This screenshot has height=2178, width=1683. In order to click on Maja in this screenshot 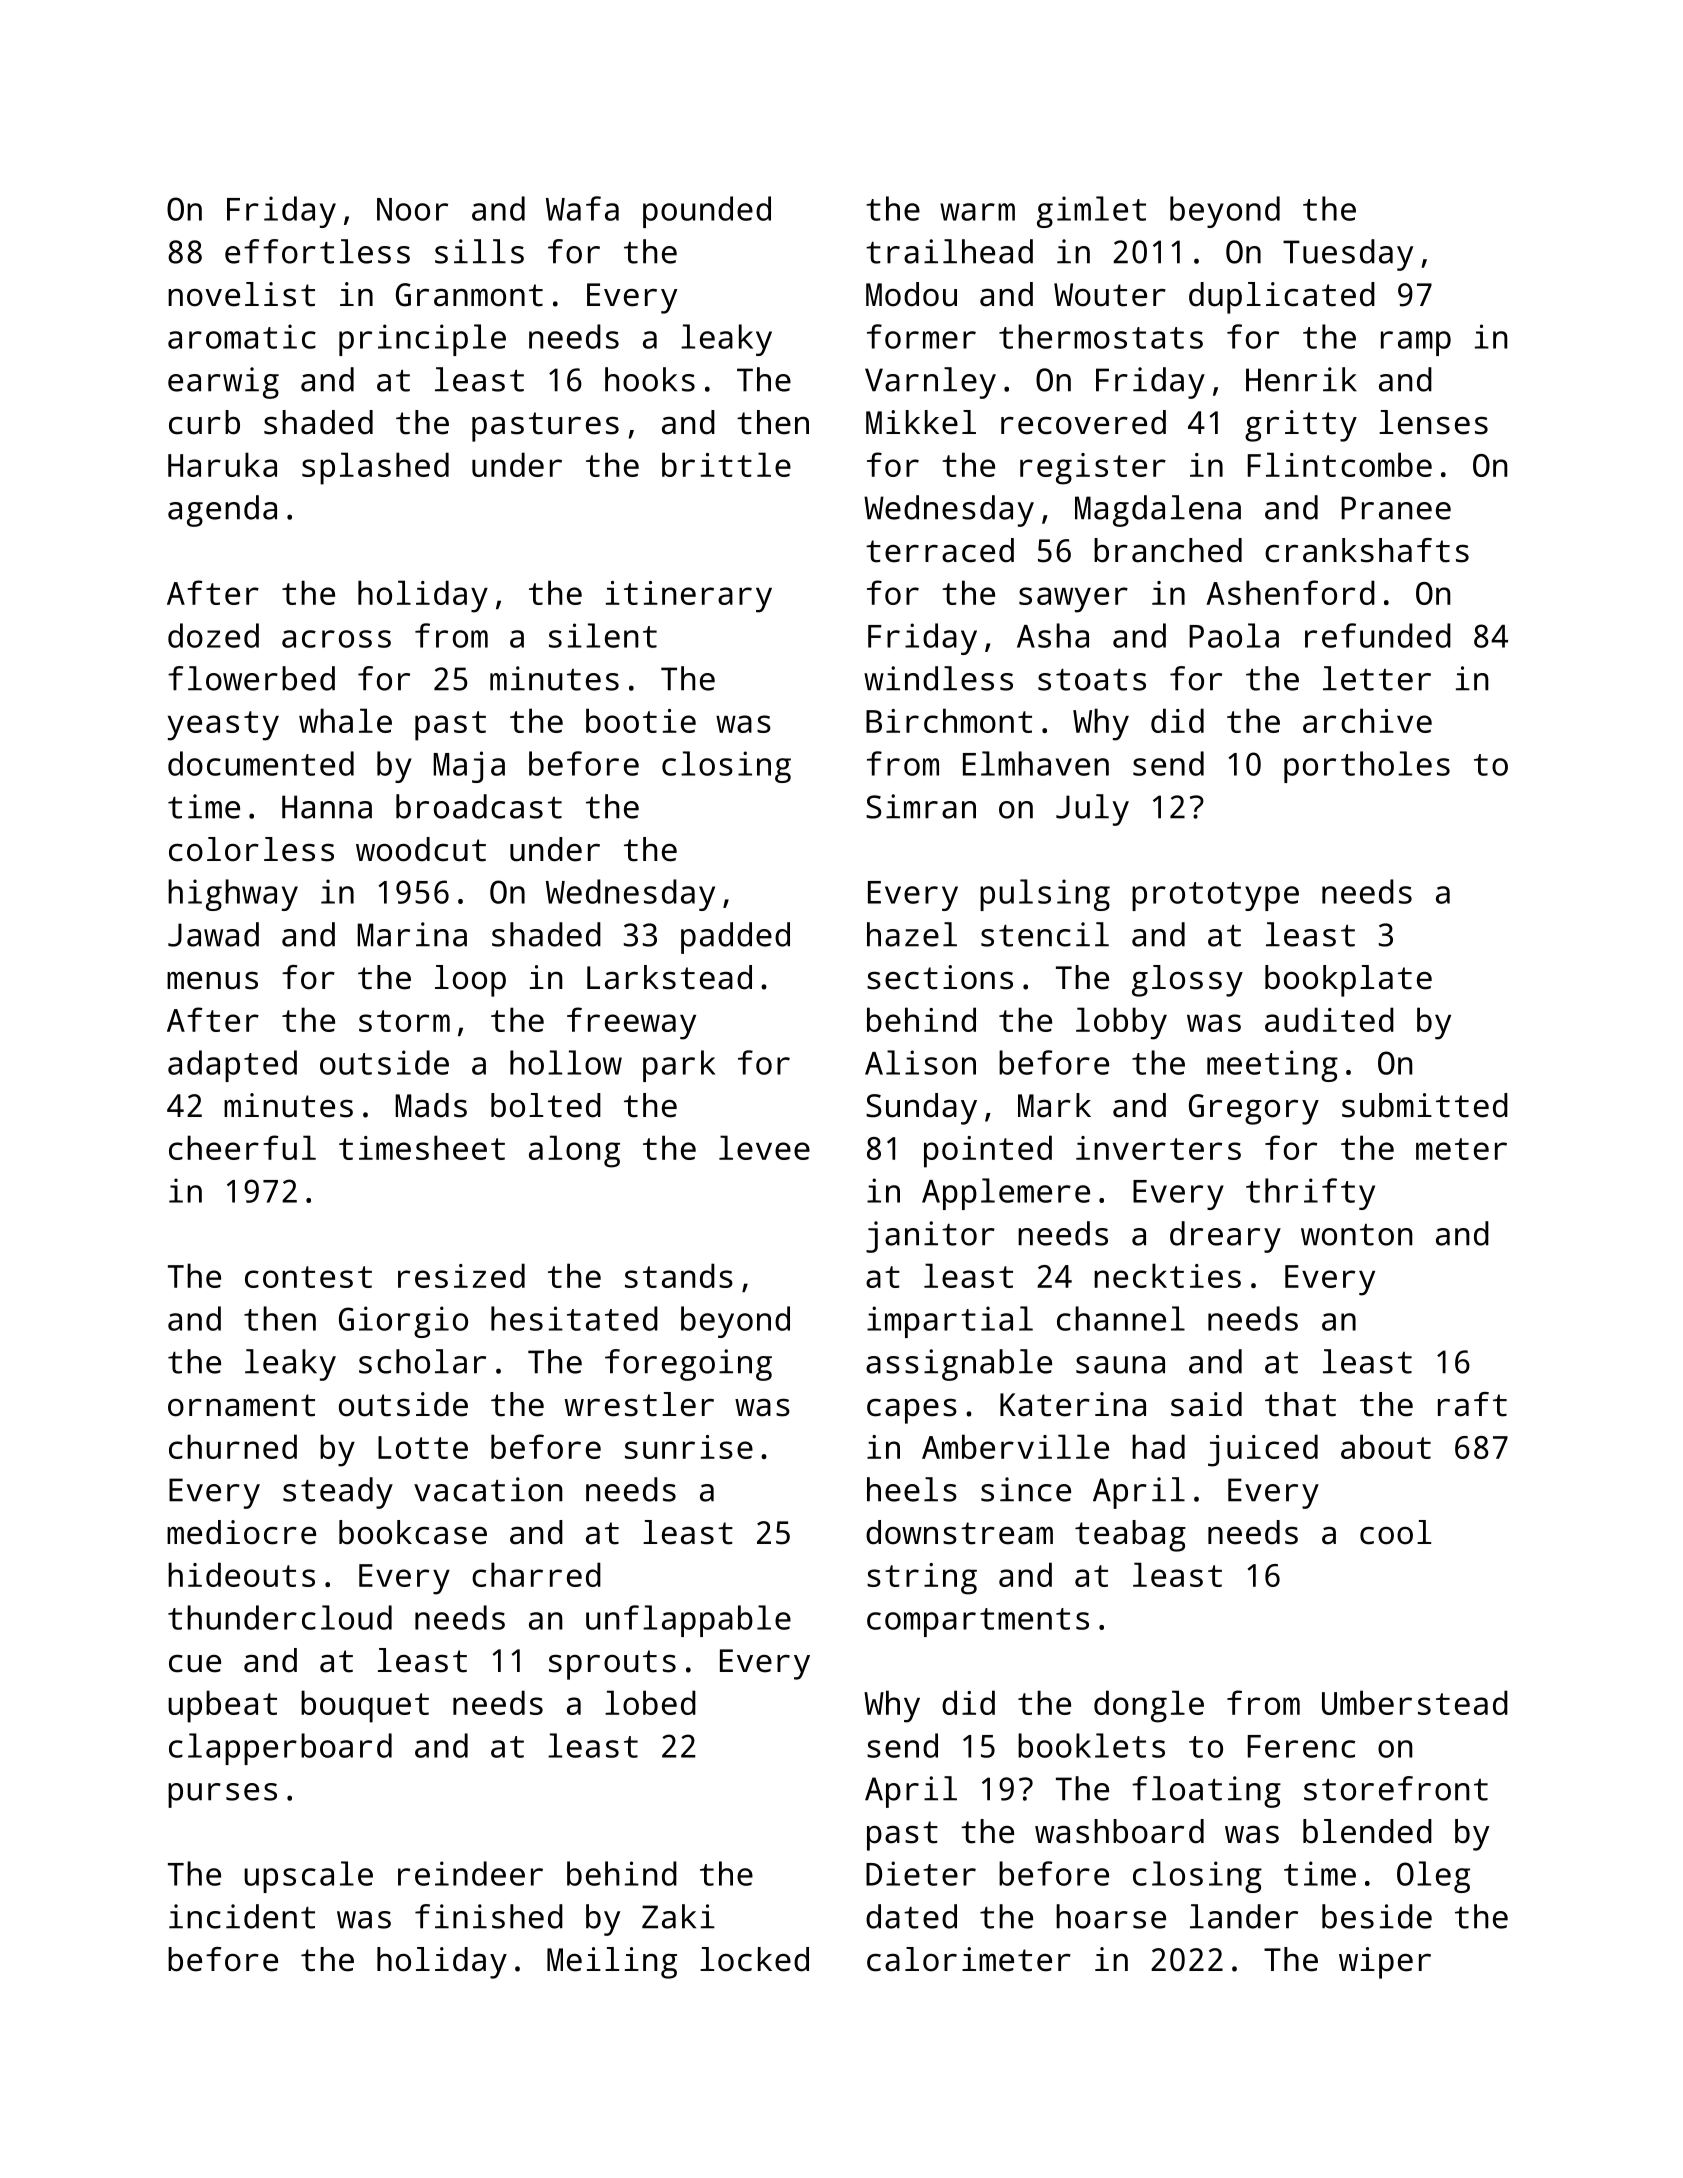, I will do `click(469, 767)`.
